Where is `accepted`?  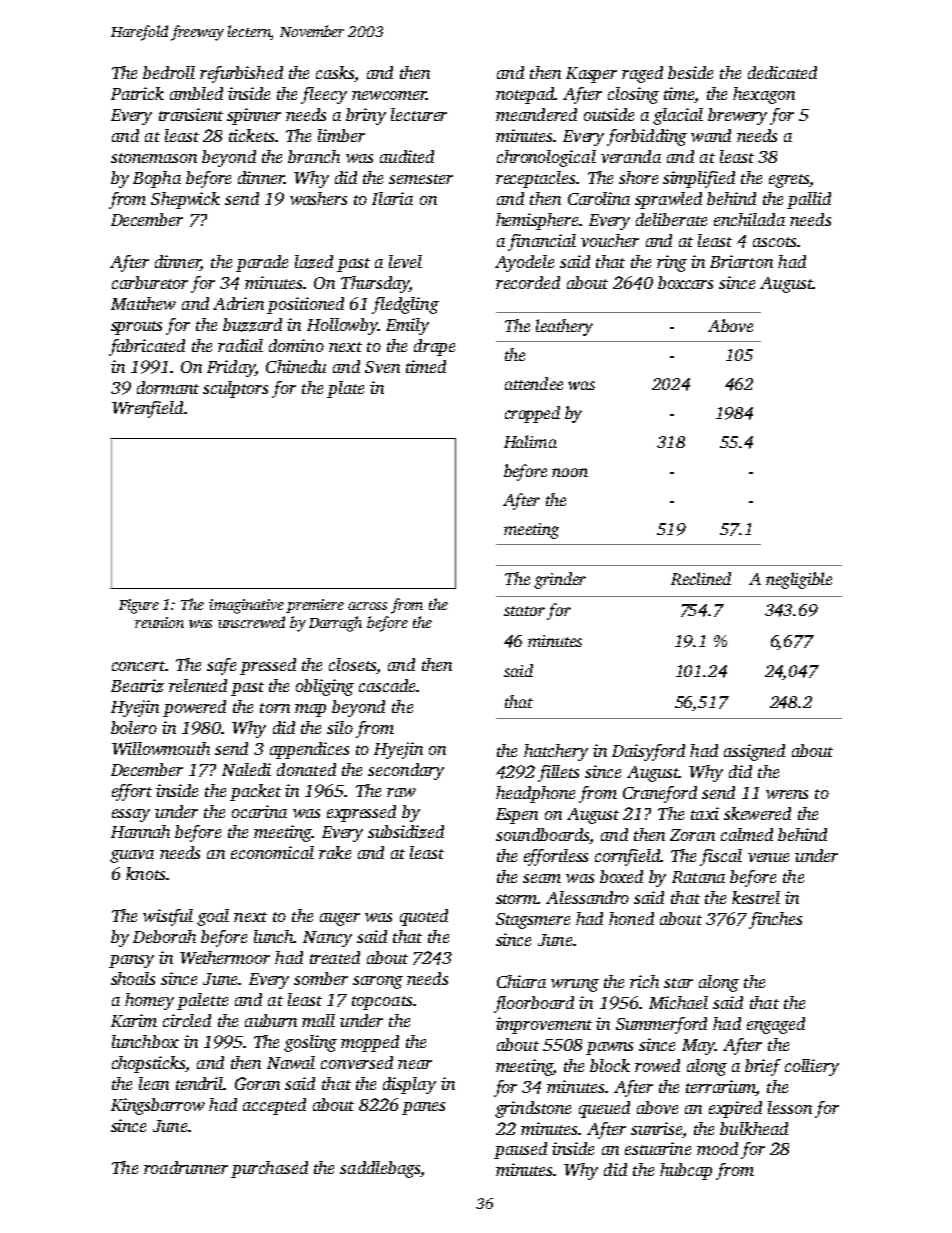 accepted is located at coordinates (274, 1106).
